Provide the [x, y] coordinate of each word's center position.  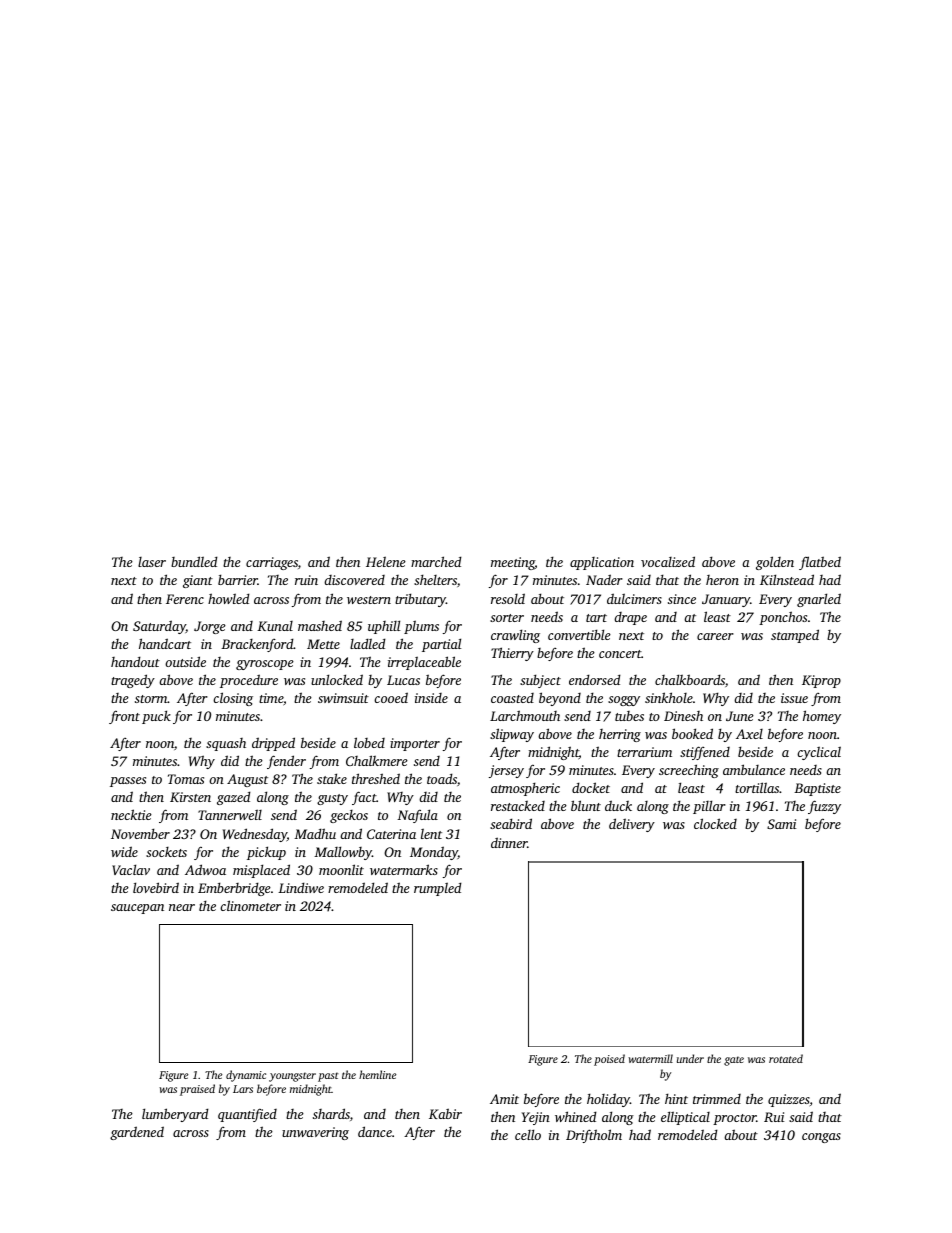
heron [722, 580]
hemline [377, 1074]
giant [198, 581]
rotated [786, 1058]
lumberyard [175, 1115]
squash [226, 744]
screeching [689, 771]
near [182, 907]
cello [528, 1134]
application [602, 563]
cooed [391, 697]
